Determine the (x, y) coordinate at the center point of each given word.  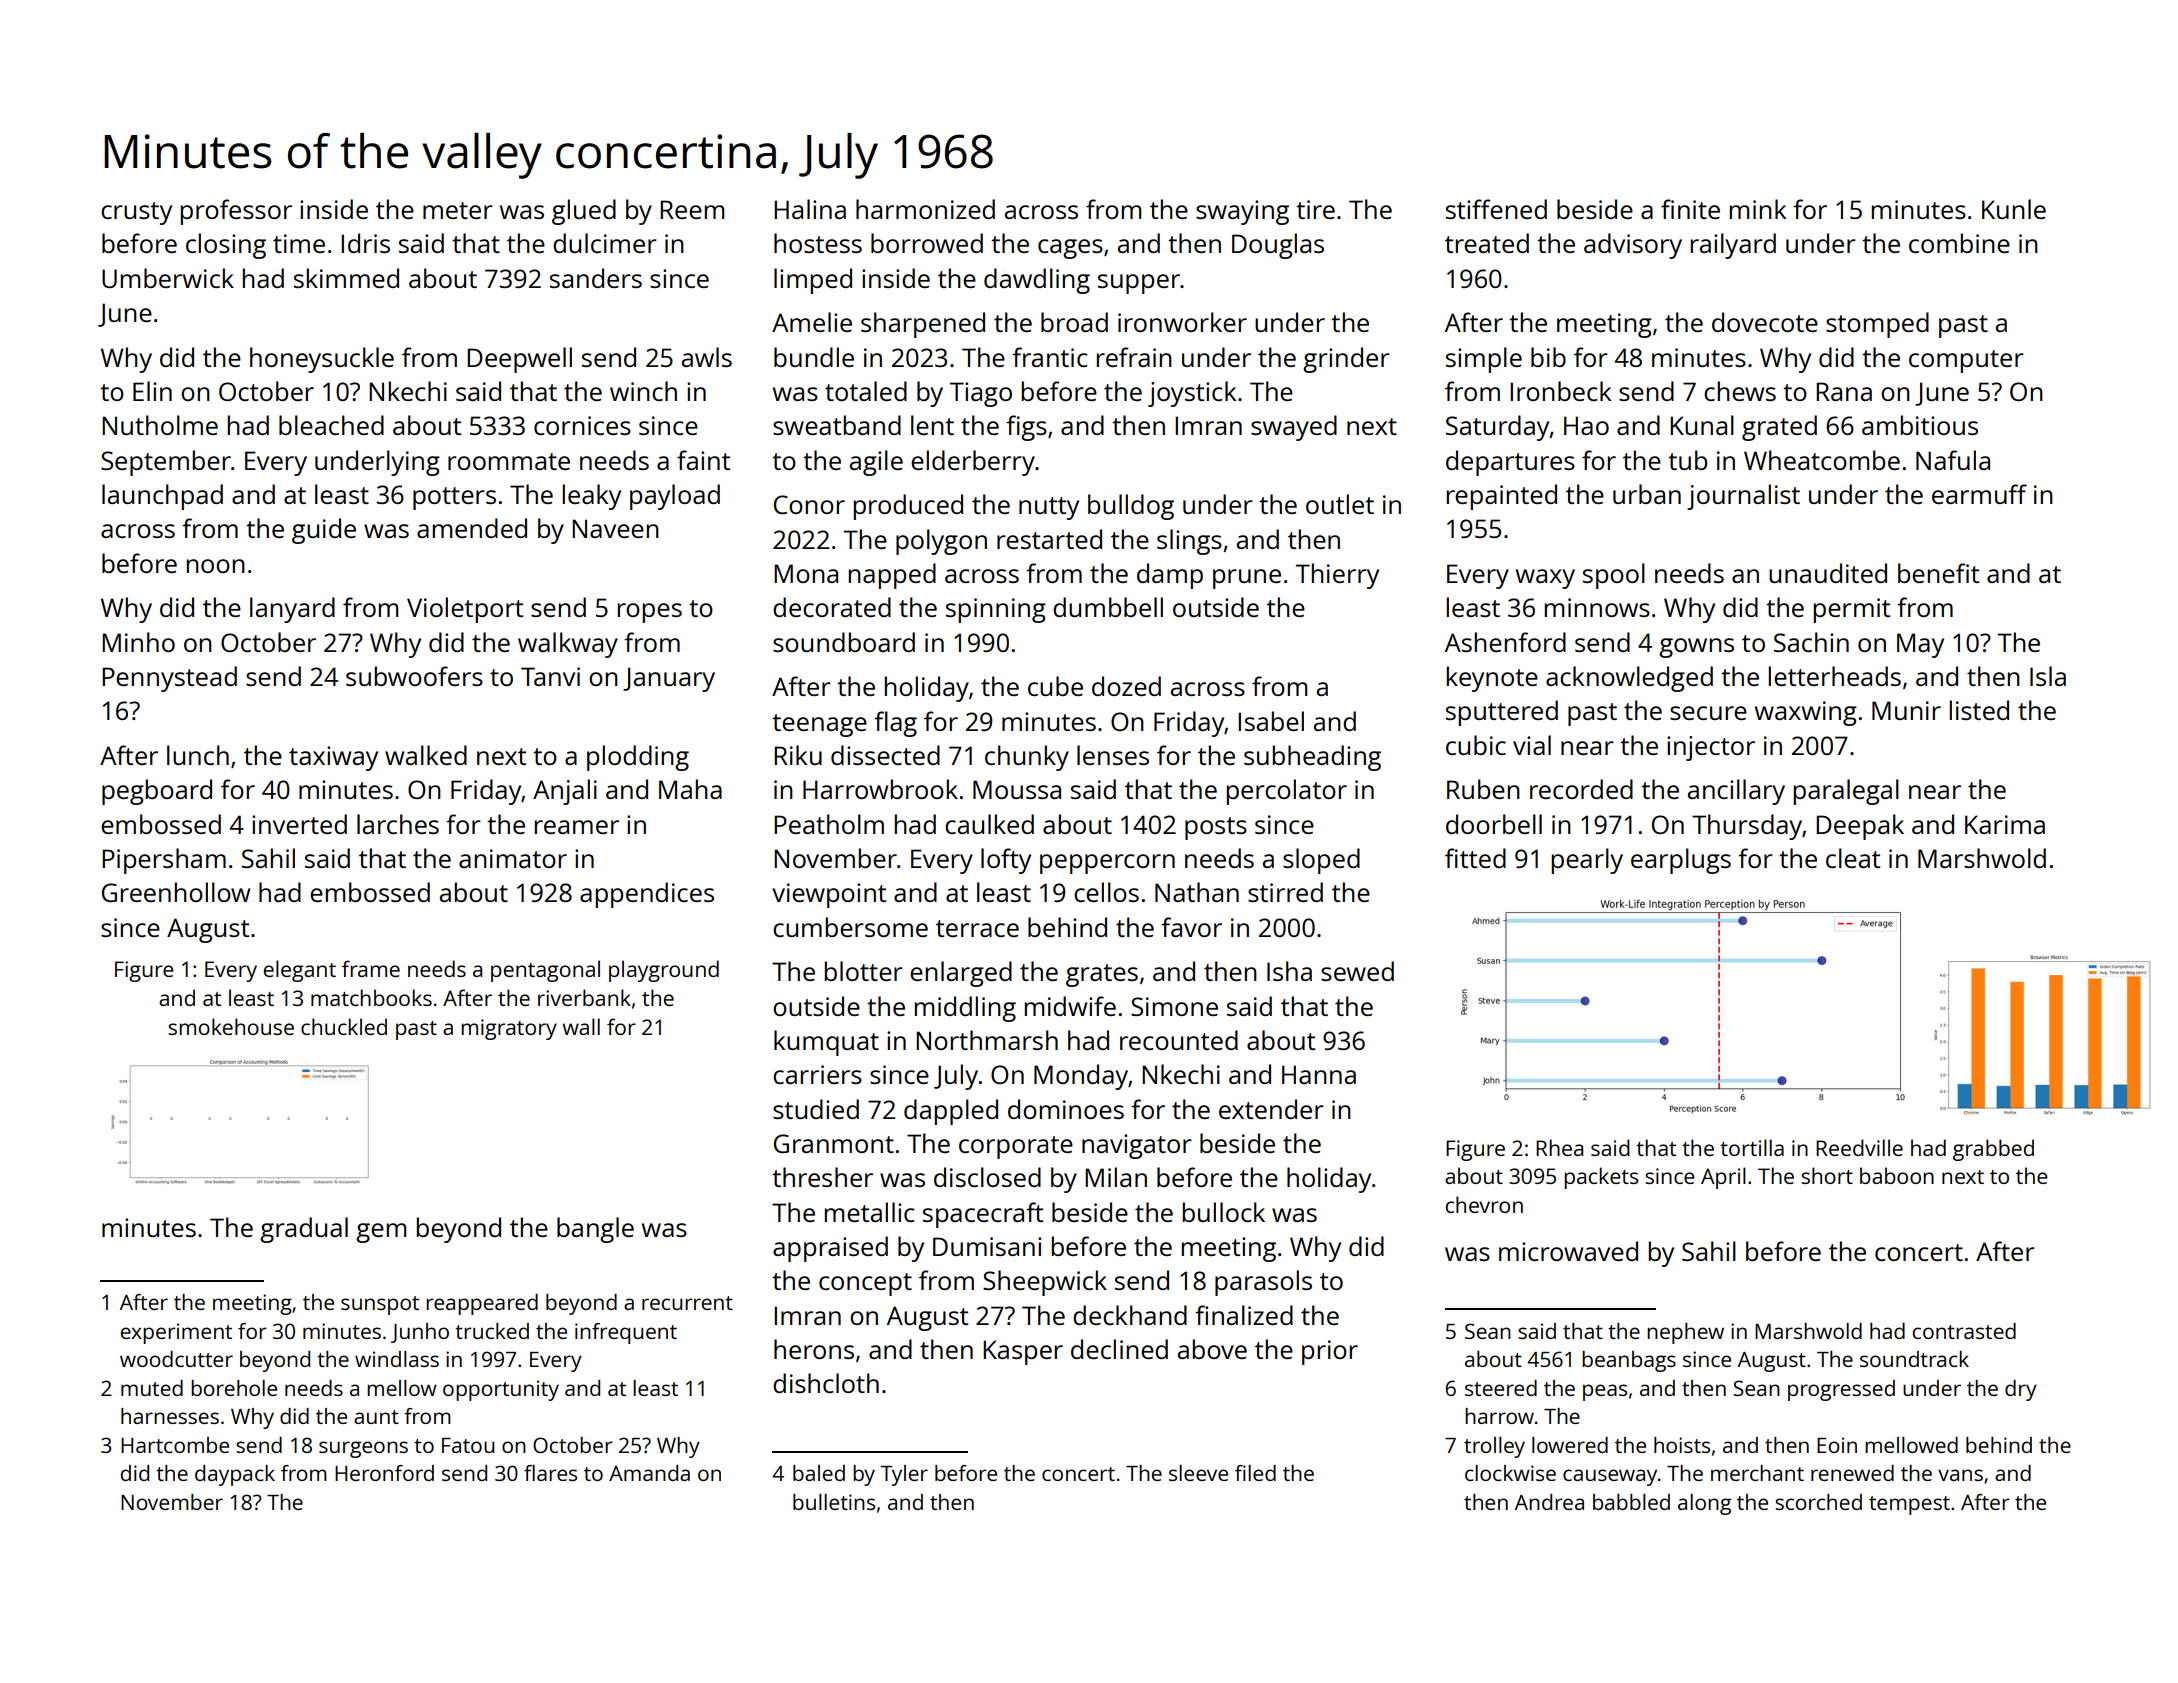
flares (550, 1473)
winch (643, 391)
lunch (198, 755)
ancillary (1736, 792)
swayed (1294, 428)
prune (1247, 579)
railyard (1733, 246)
